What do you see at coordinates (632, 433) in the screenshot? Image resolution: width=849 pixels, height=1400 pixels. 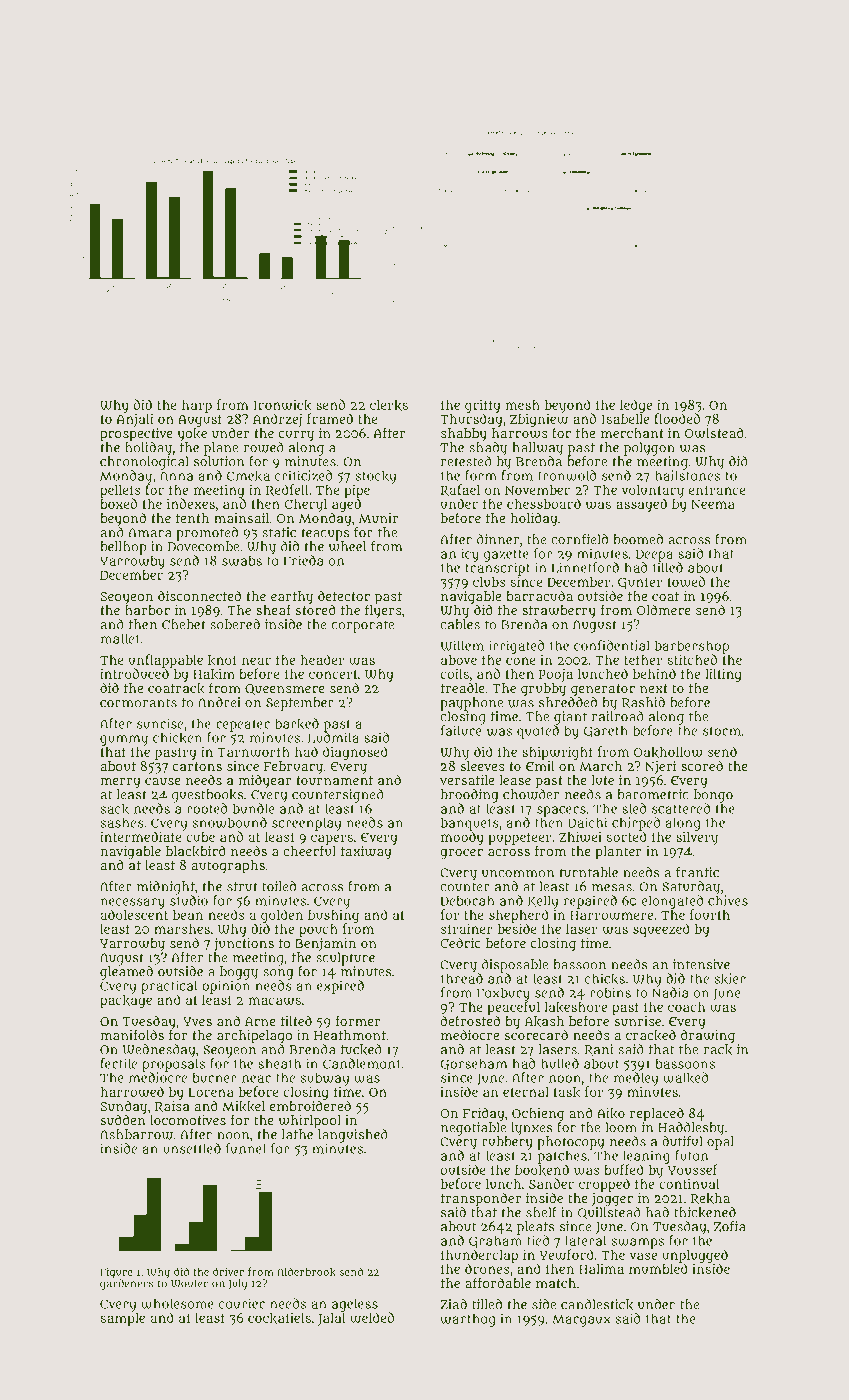 I see `merchant` at bounding box center [632, 433].
